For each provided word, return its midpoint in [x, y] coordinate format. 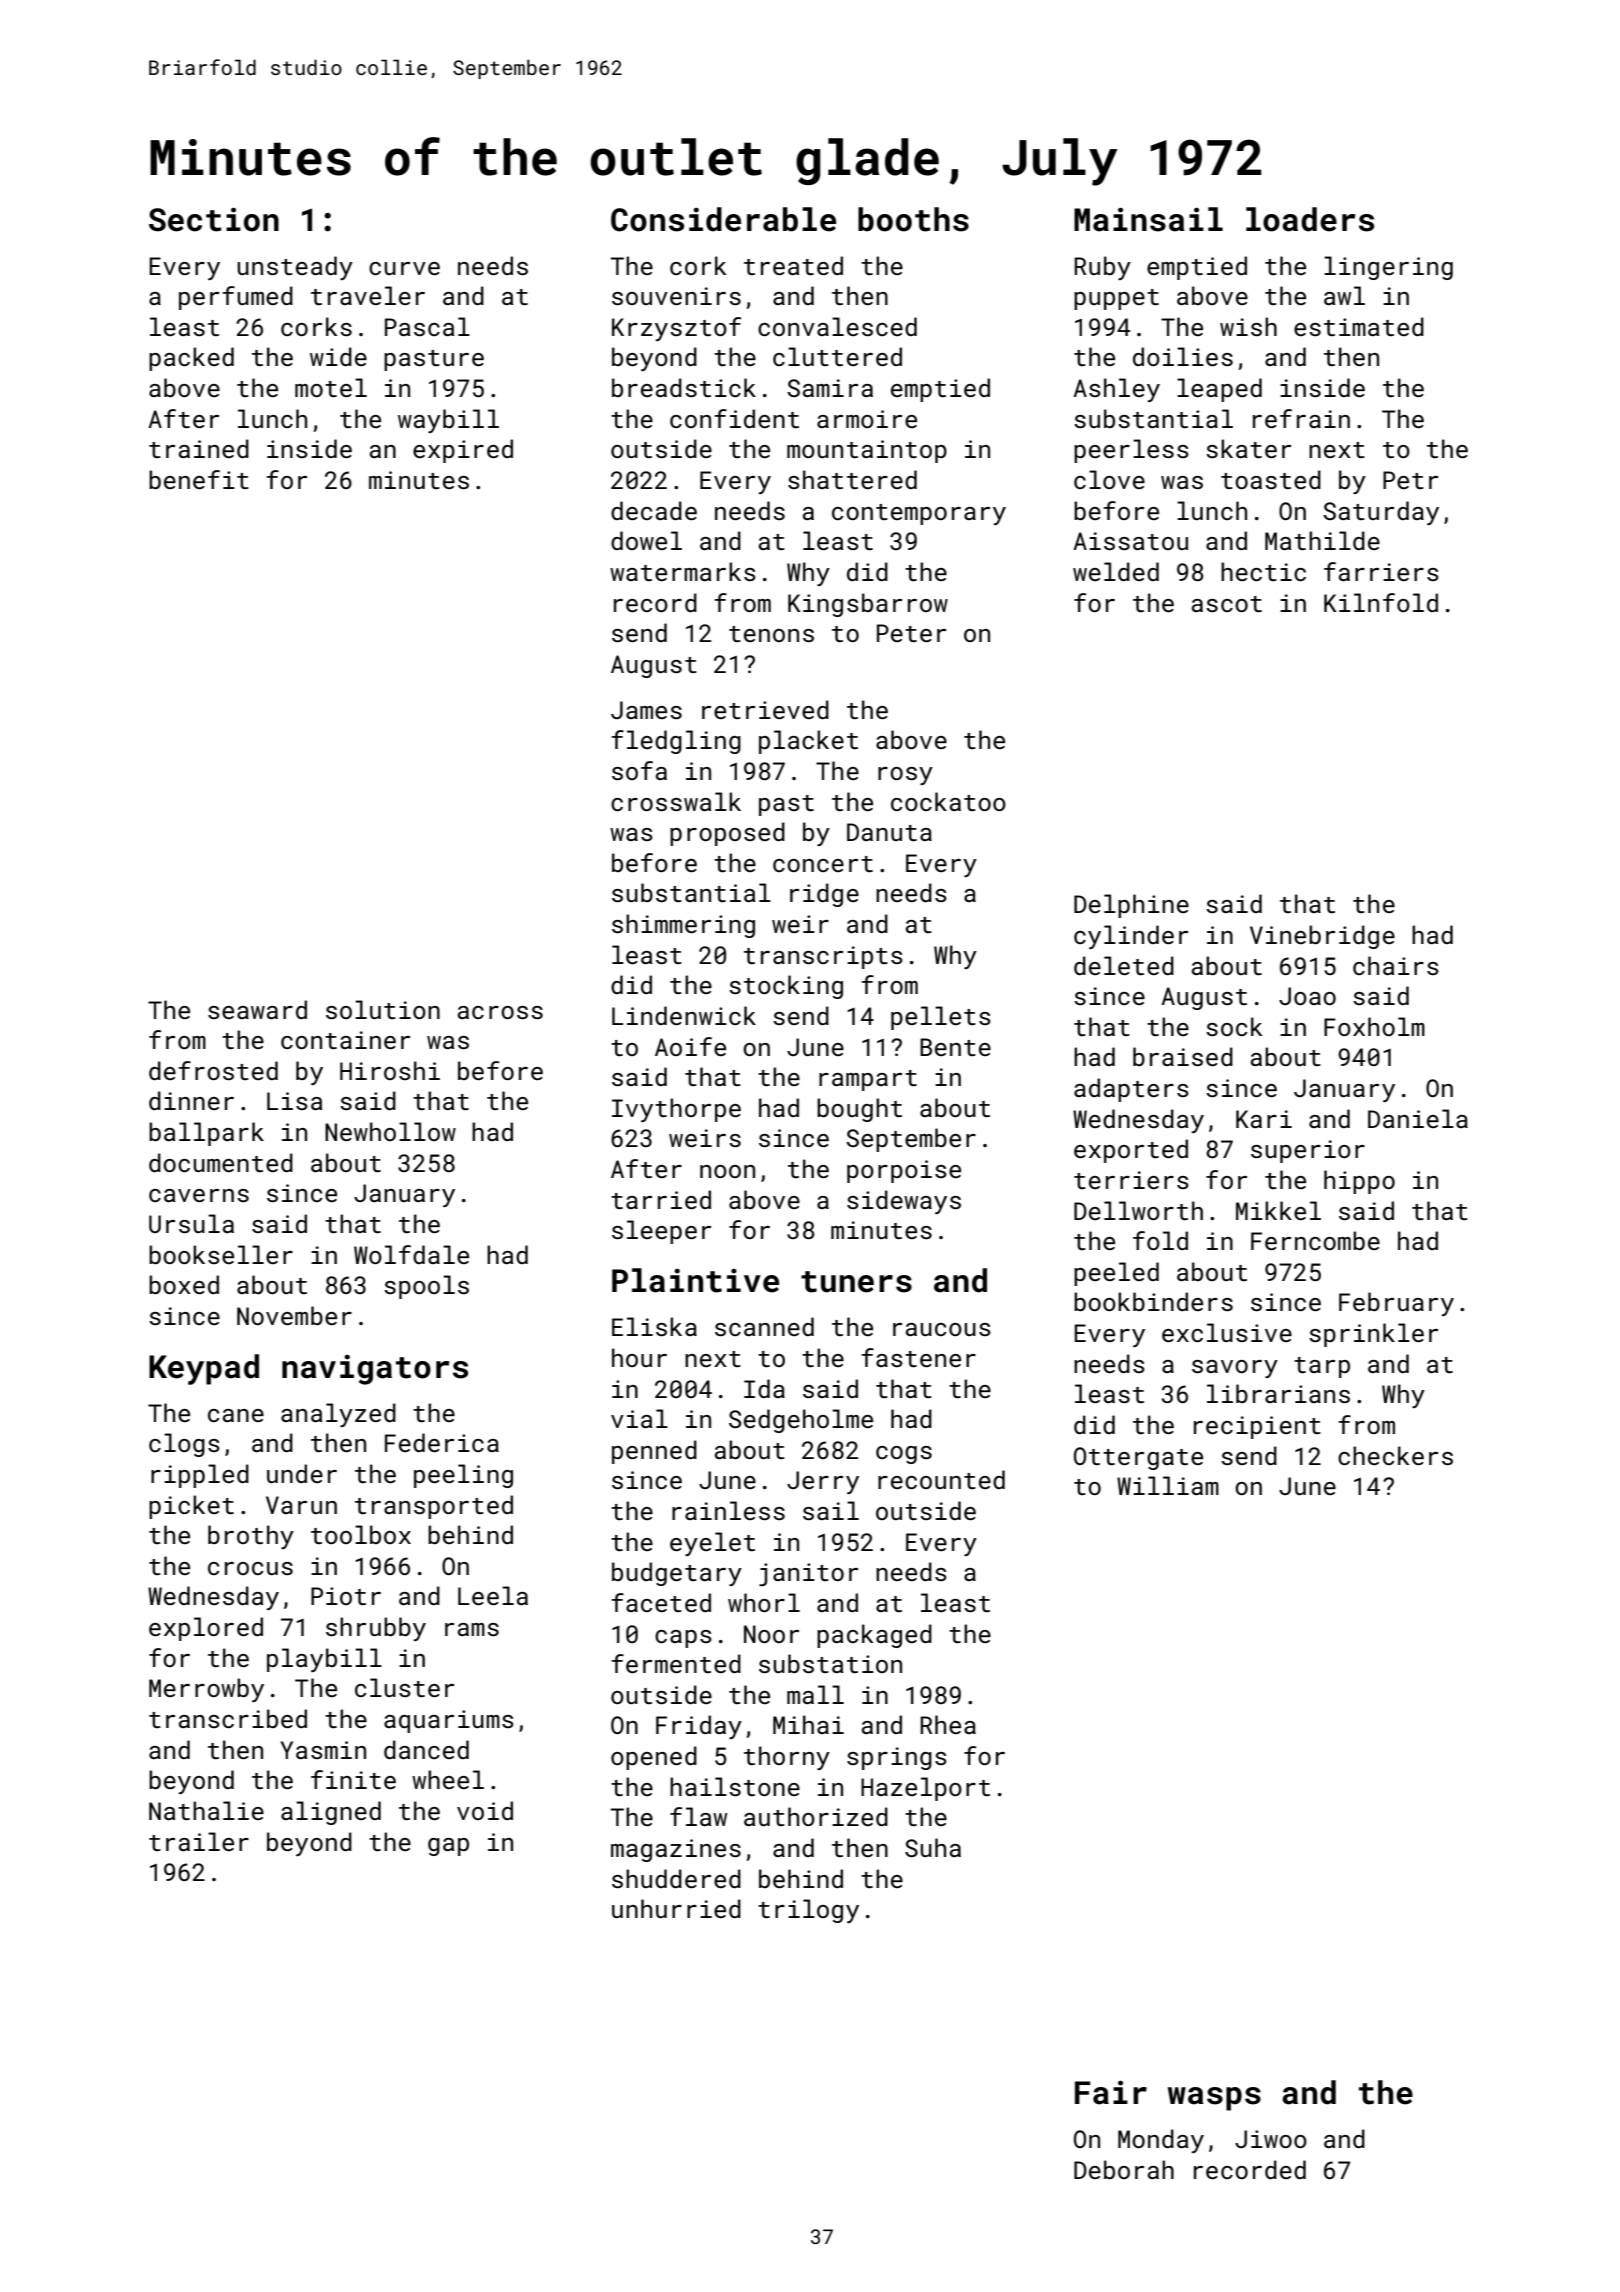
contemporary [919, 514]
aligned [331, 1813]
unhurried [676, 1908]
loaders [1310, 219]
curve [404, 268]
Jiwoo [1271, 2139]
